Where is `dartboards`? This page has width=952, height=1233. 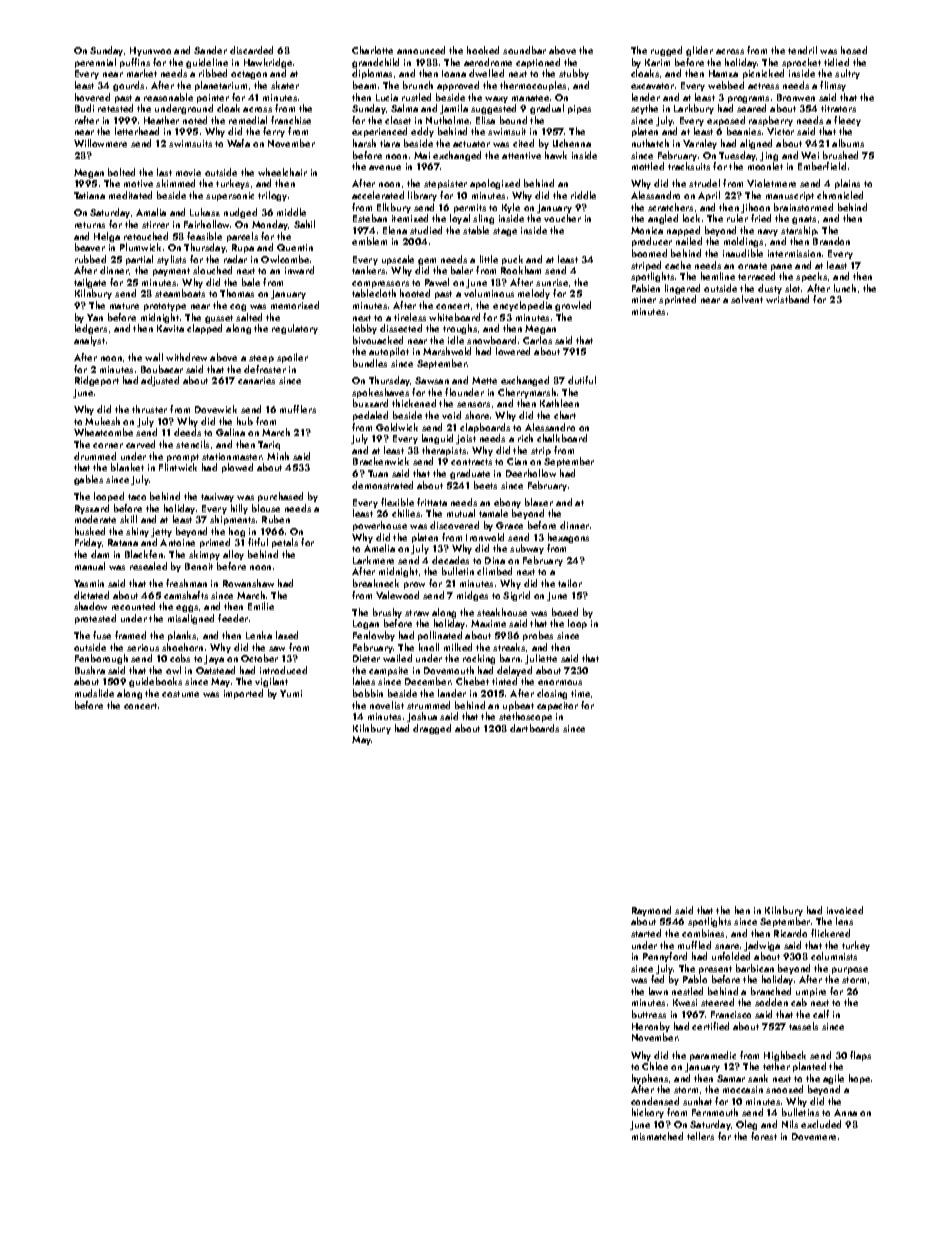 dartboards is located at coordinates (534, 728).
